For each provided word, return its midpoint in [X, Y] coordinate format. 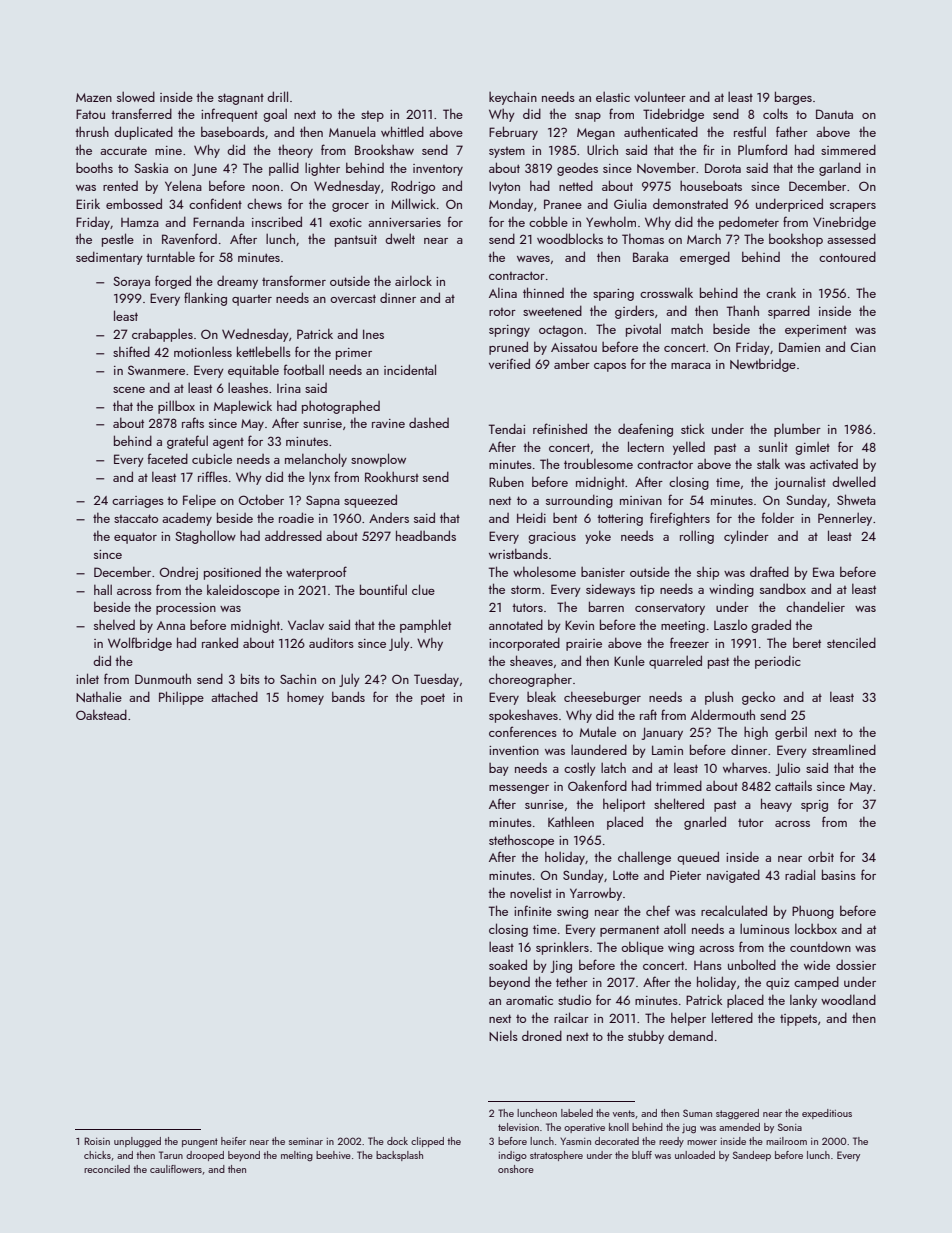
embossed [134, 203]
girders [634, 312]
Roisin [97, 1141]
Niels [503, 1036]
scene [129, 390]
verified [509, 363]
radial [800, 874]
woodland [848, 999]
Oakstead [101, 714]
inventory [438, 170]
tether [572, 982]
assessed [851, 238]
